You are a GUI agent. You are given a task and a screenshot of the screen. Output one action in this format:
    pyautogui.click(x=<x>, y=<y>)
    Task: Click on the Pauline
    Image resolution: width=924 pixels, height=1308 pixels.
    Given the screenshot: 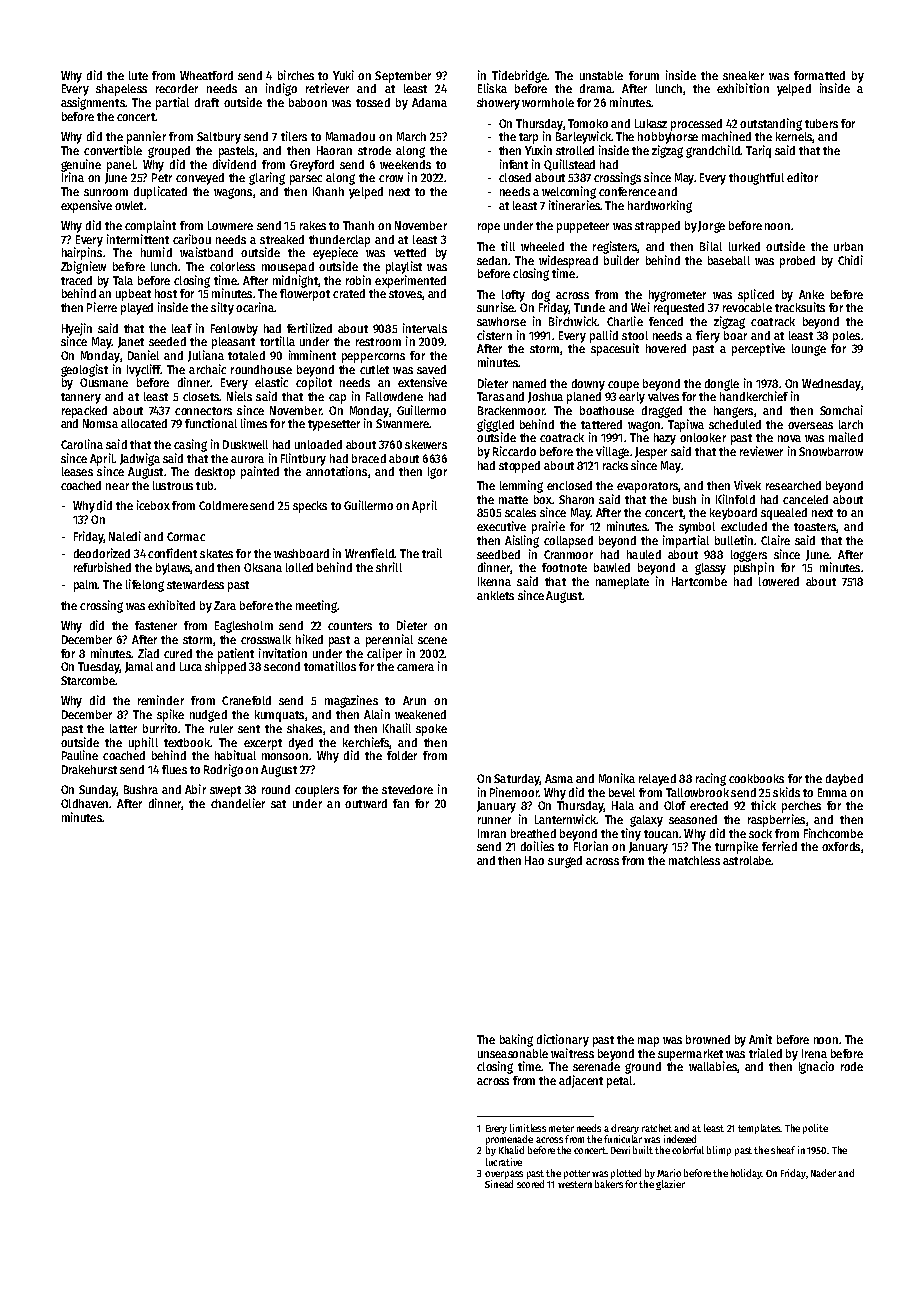 What is the action you would take?
    pyautogui.click(x=80, y=755)
